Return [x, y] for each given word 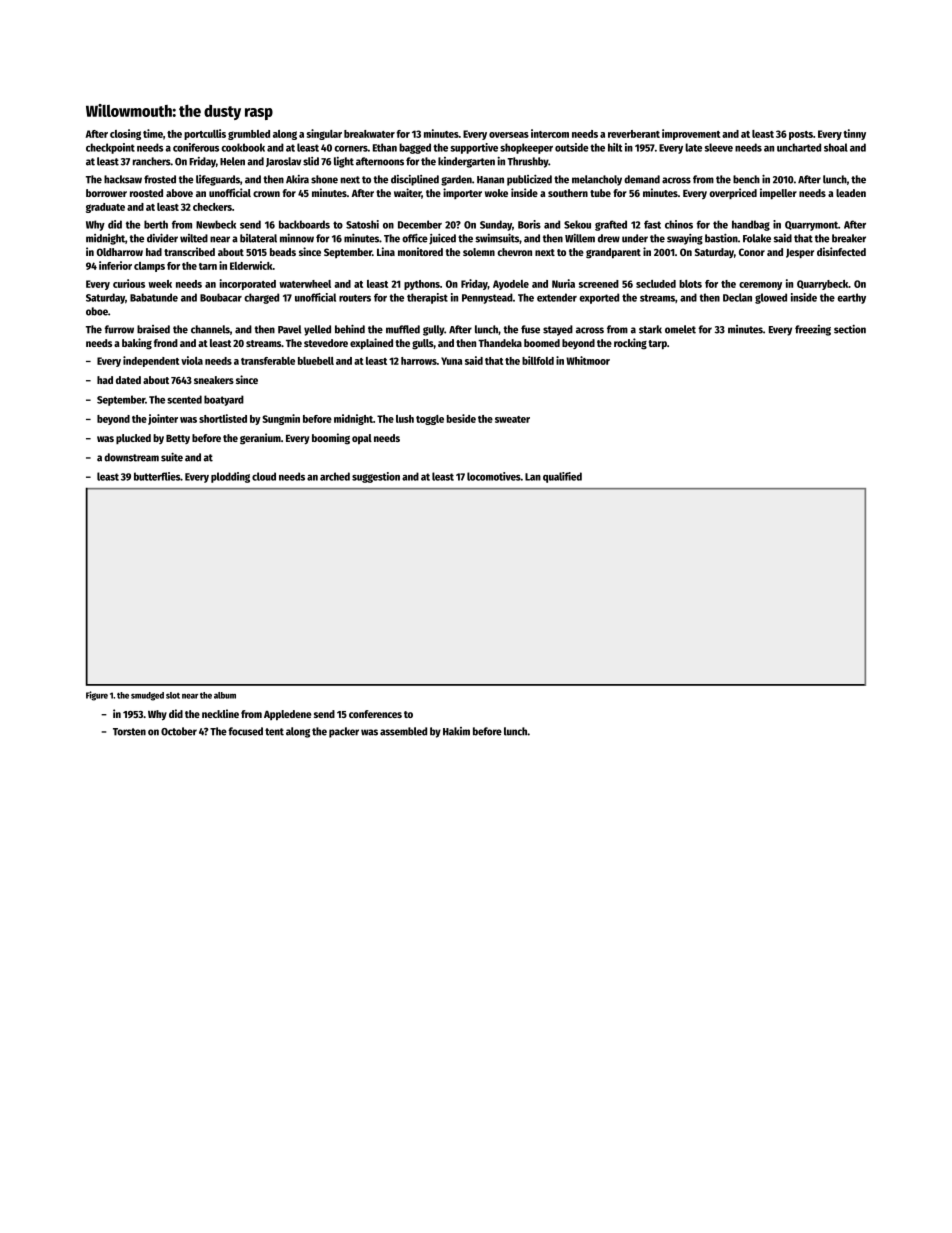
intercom [550, 133]
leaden [851, 193]
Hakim [456, 731]
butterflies [157, 476]
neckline [220, 713]
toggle [430, 420]
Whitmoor [588, 360]
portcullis [205, 134]
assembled [403, 731]
